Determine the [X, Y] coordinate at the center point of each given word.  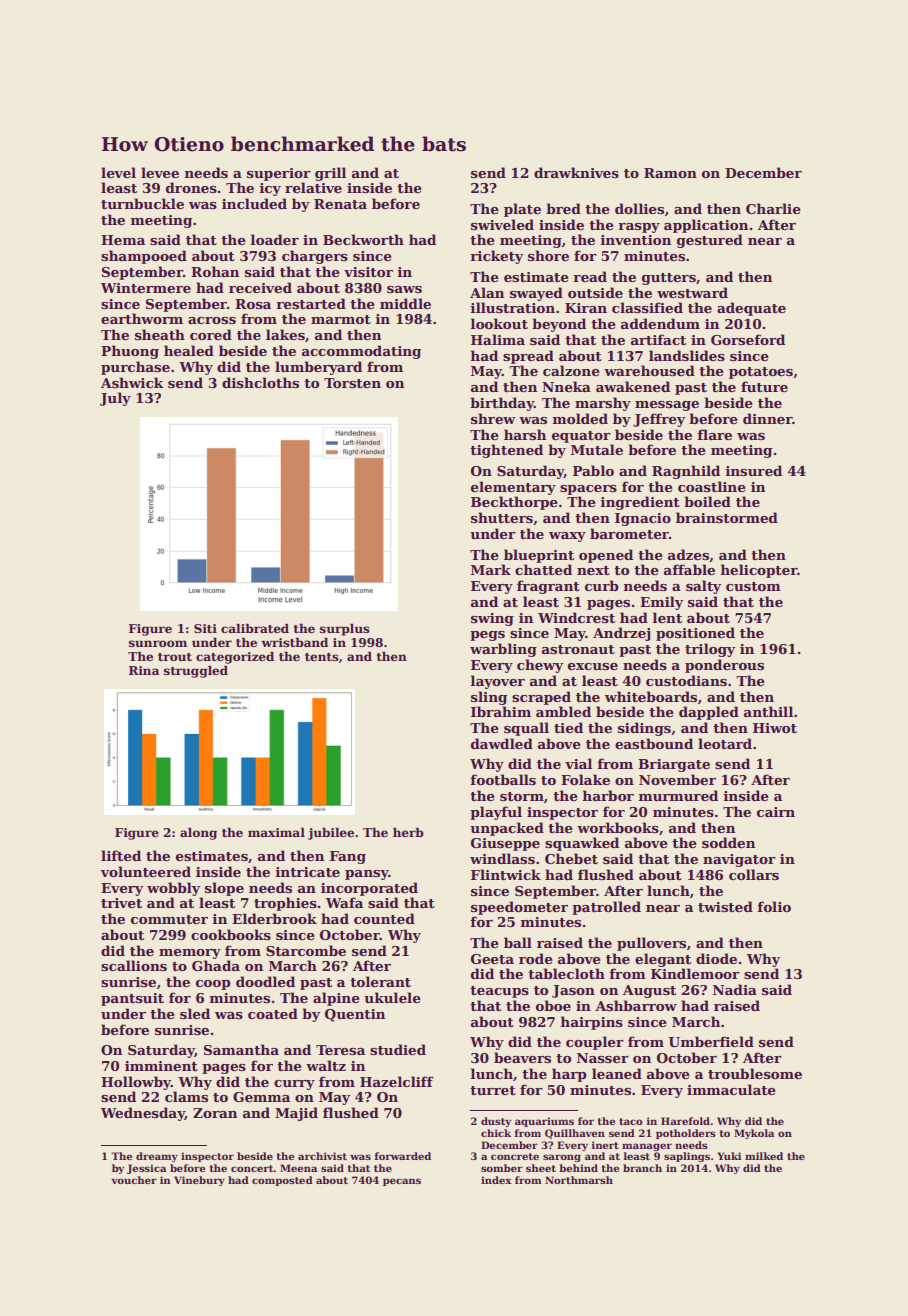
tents [322, 657]
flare [715, 434]
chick [496, 1133]
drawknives [576, 172]
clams [186, 1096]
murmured [678, 795]
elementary [513, 488]
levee [160, 172]
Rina [144, 670]
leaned [617, 1073]
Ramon [670, 173]
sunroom [158, 643]
